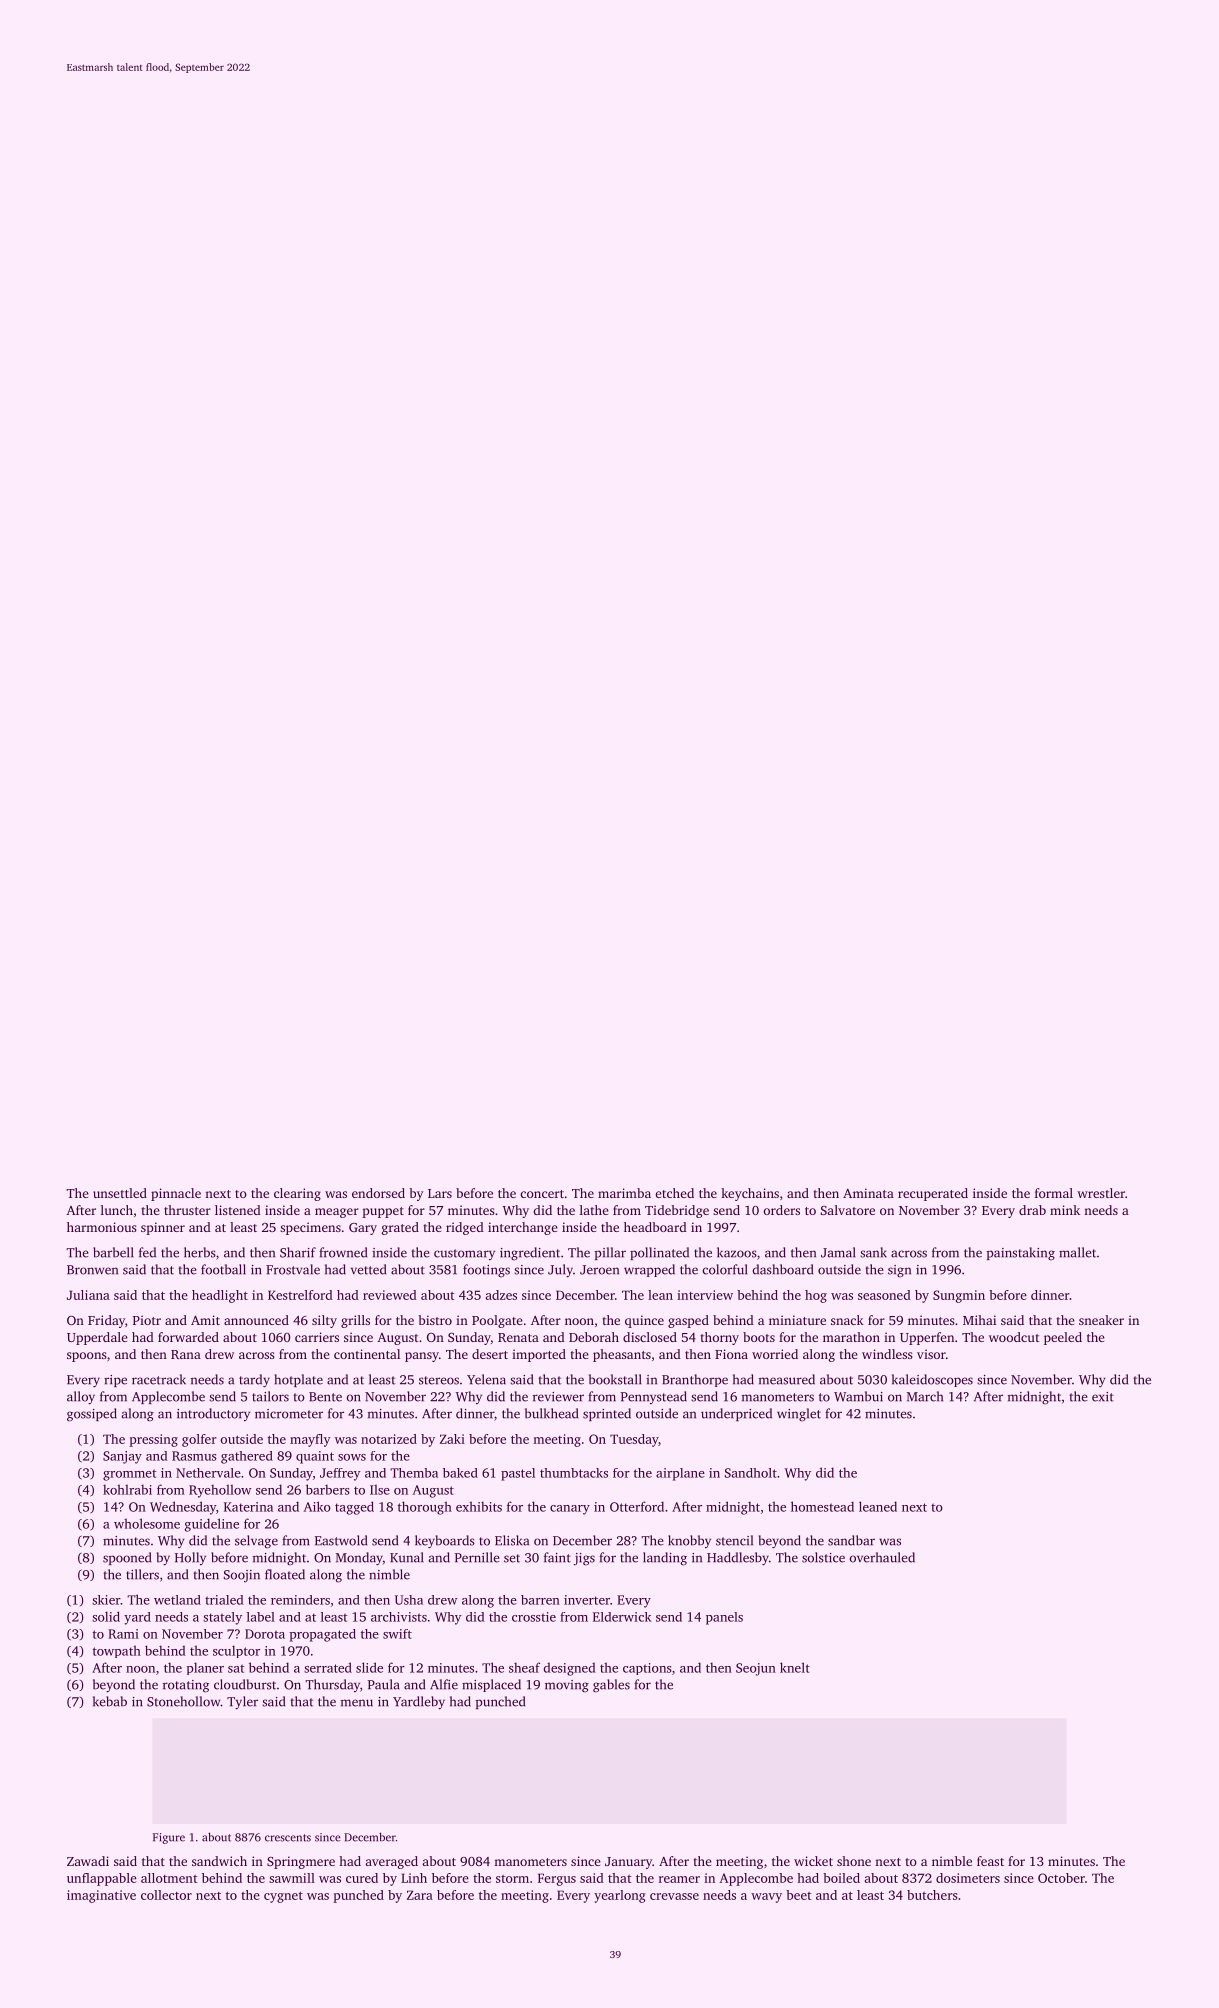  Describe the element at coordinates (882, 1557) in the image. I see `overhauled` at that location.
